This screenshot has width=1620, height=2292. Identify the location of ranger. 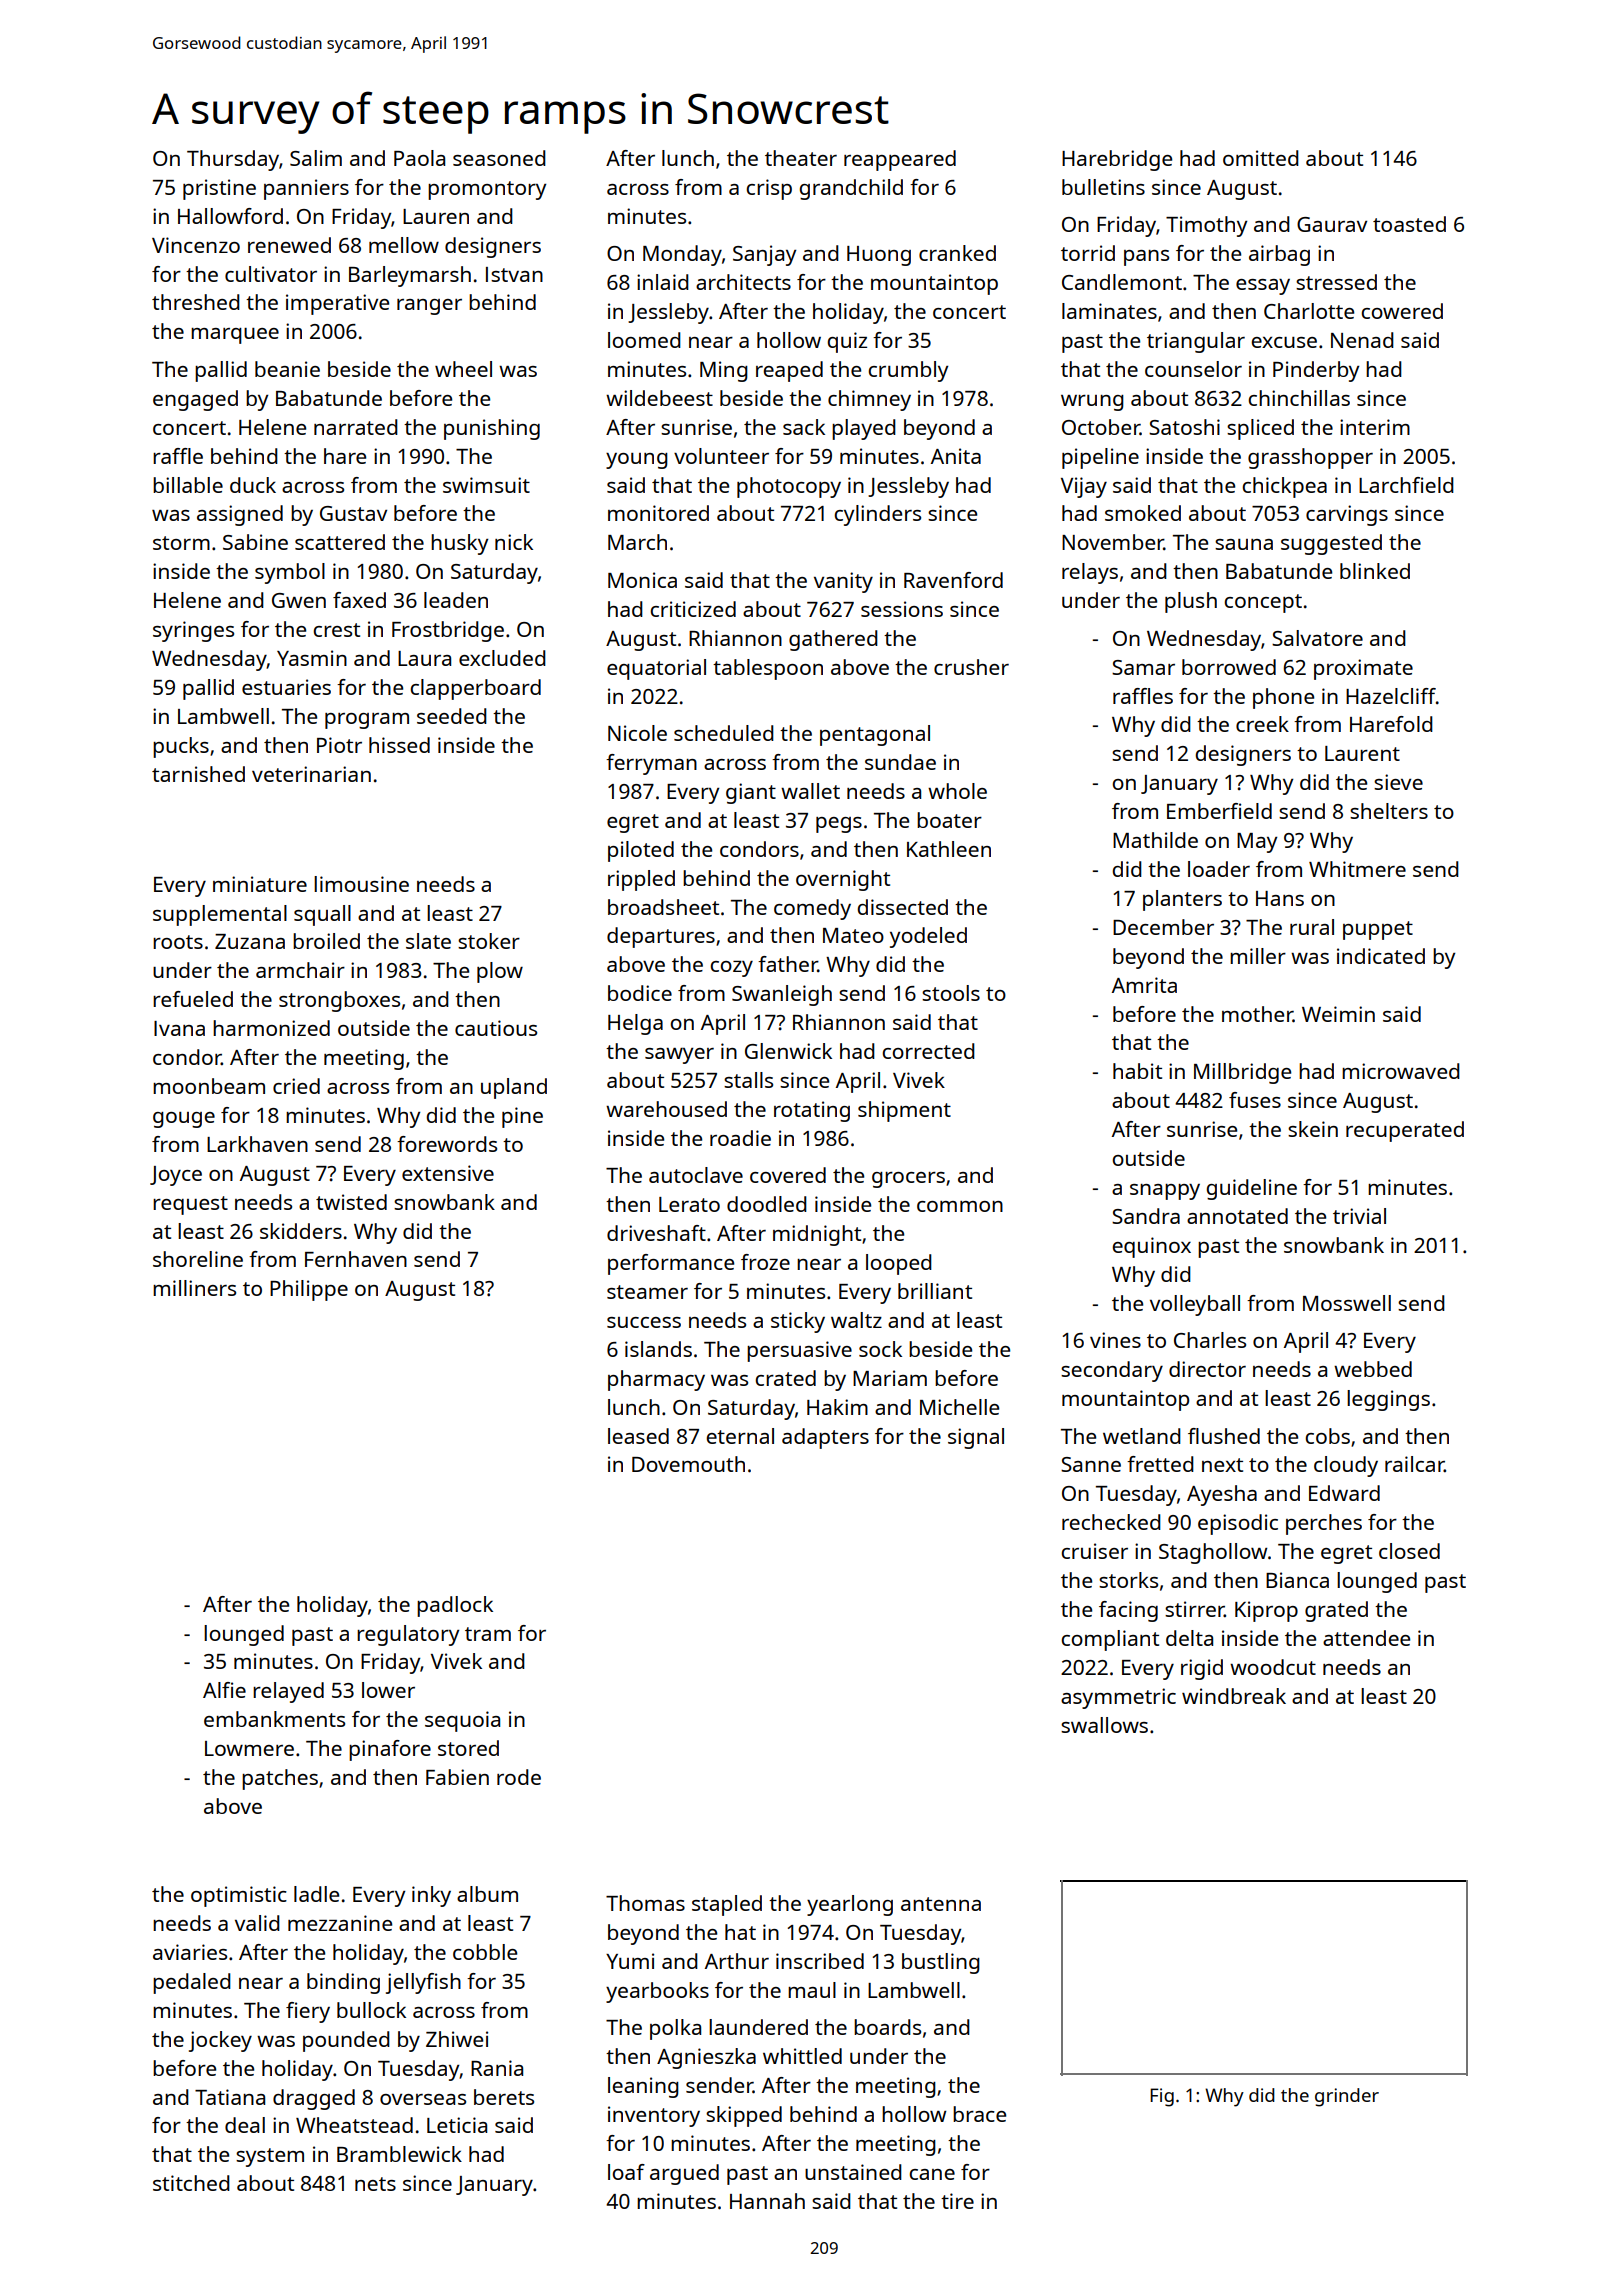
(429, 307).
